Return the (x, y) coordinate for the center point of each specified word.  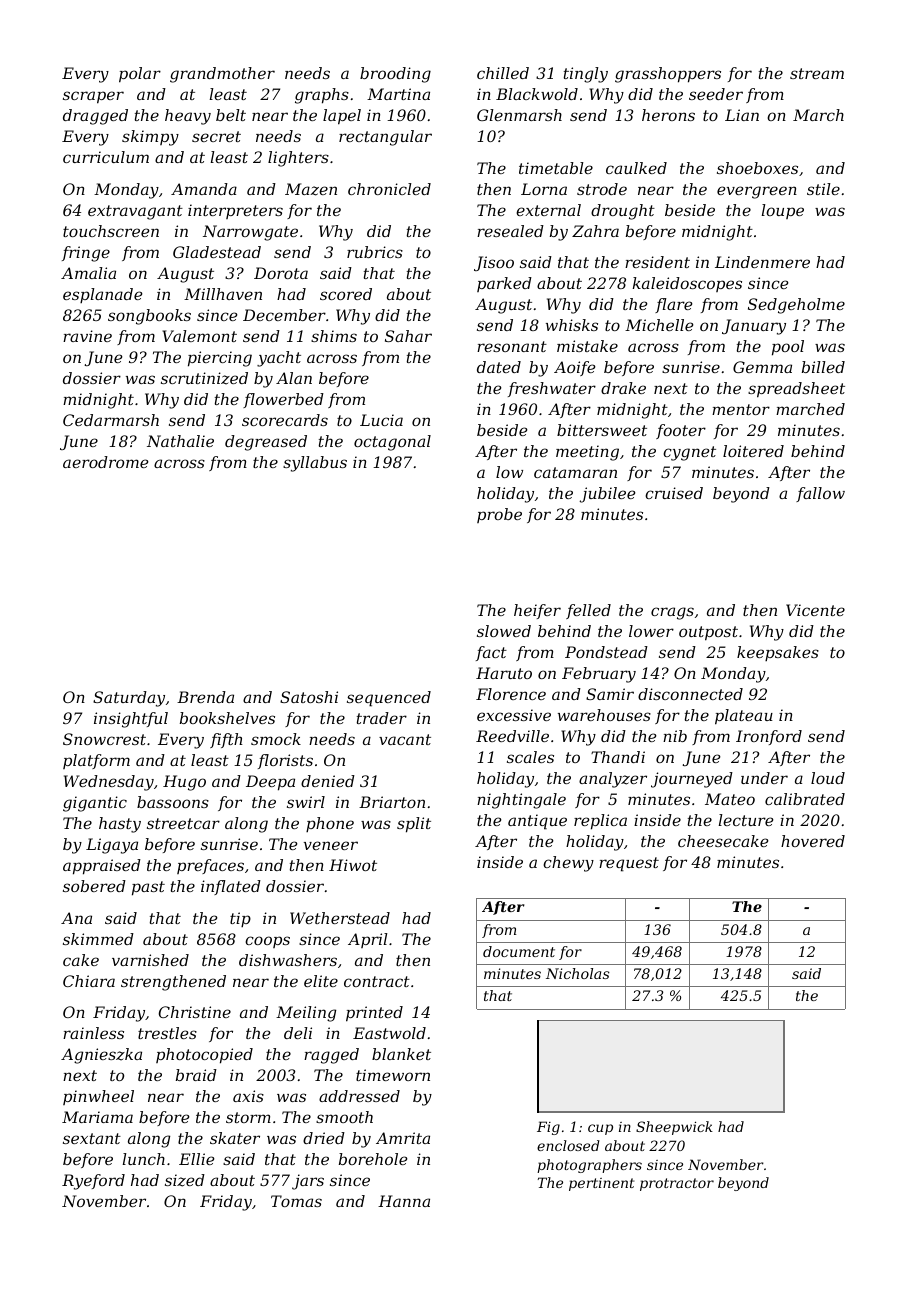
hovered (813, 841)
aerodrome (105, 462)
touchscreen (111, 231)
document (519, 951)
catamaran (575, 472)
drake (623, 388)
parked (504, 284)
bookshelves (227, 718)
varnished (150, 960)
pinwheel (98, 1097)
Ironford (769, 737)
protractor (677, 1184)
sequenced (389, 699)
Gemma (762, 367)
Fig (548, 1128)
